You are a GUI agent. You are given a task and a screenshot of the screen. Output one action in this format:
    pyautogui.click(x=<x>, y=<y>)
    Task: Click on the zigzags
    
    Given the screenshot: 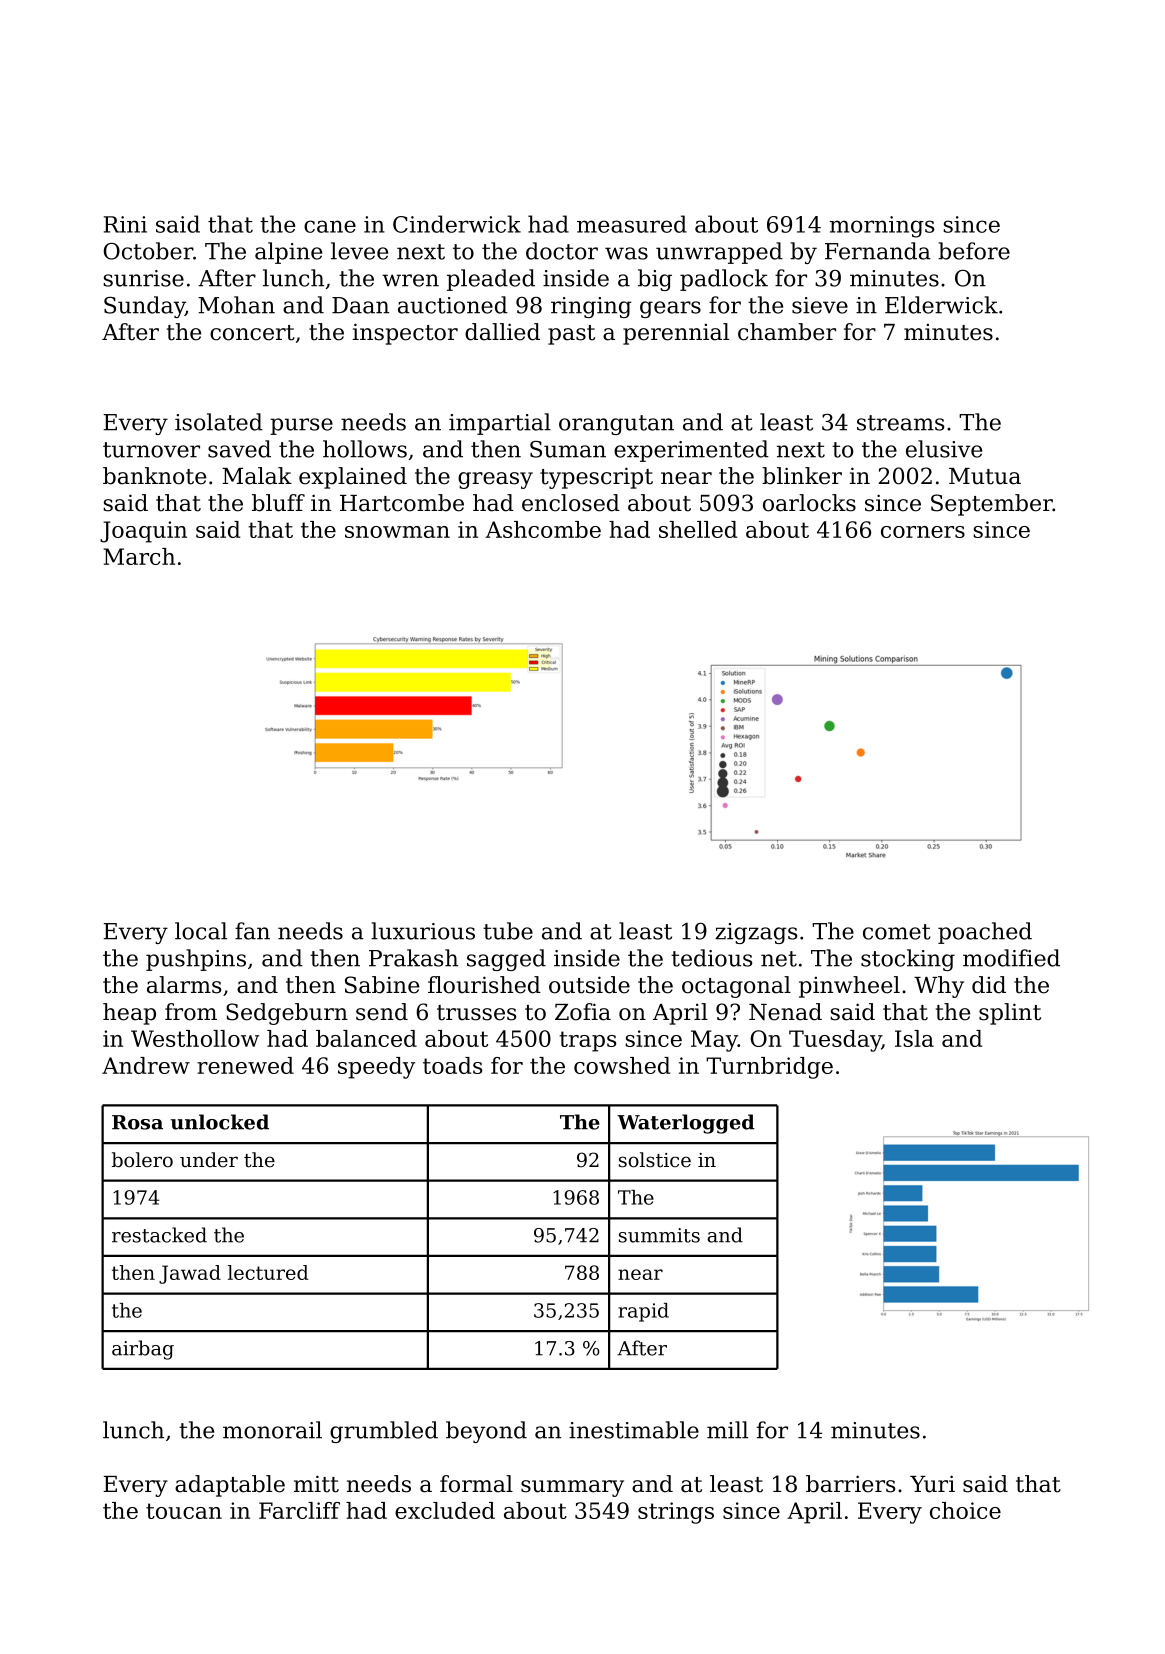 What is the action you would take?
    pyautogui.click(x=756, y=933)
